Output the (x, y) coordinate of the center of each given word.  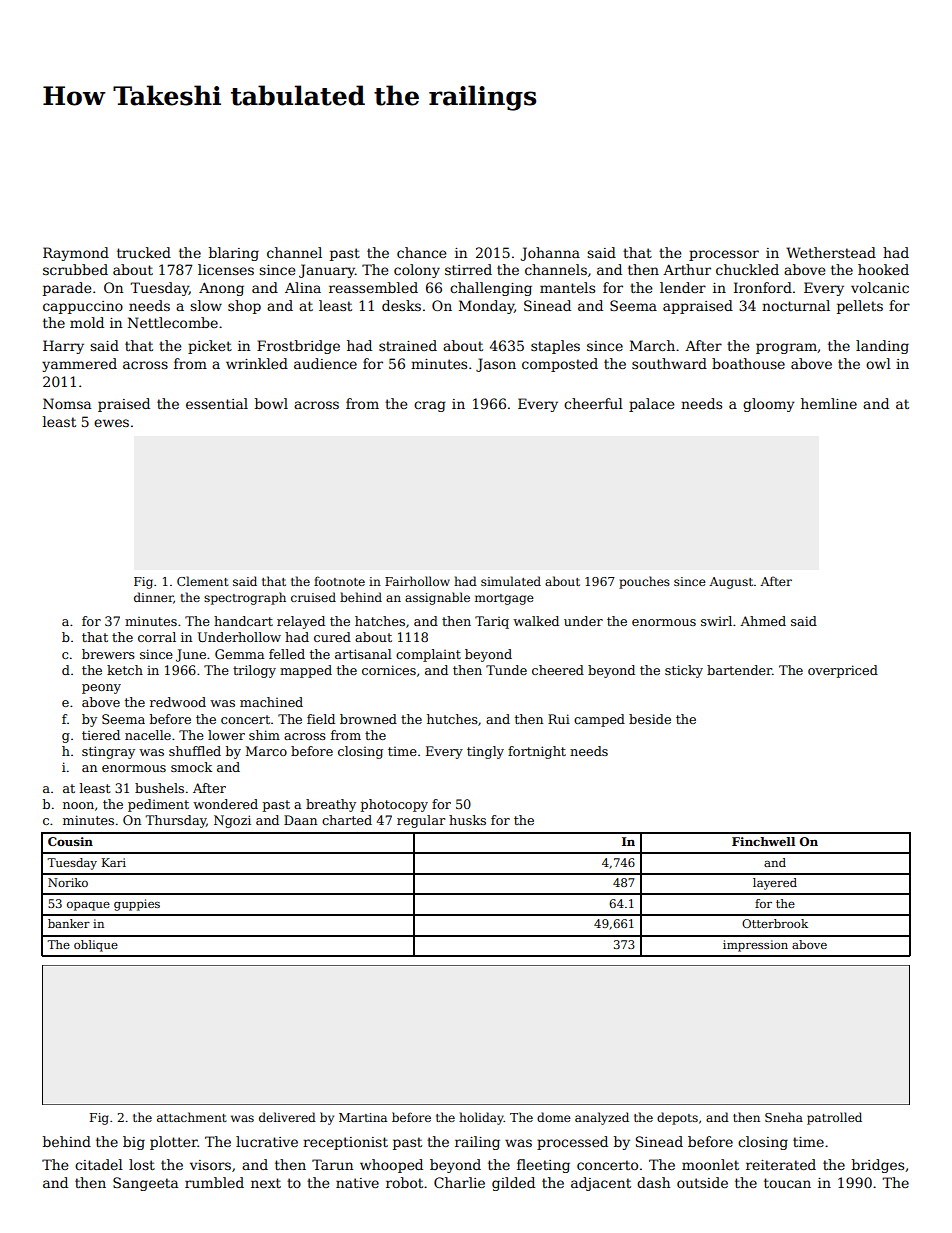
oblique (96, 946)
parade (67, 289)
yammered (79, 365)
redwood (178, 702)
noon (78, 805)
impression (755, 946)
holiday (481, 1118)
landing (882, 347)
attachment (192, 1117)
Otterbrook (775, 923)
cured (332, 637)
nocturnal (796, 305)
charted (347, 820)
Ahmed (763, 621)
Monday (486, 307)
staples (555, 347)
